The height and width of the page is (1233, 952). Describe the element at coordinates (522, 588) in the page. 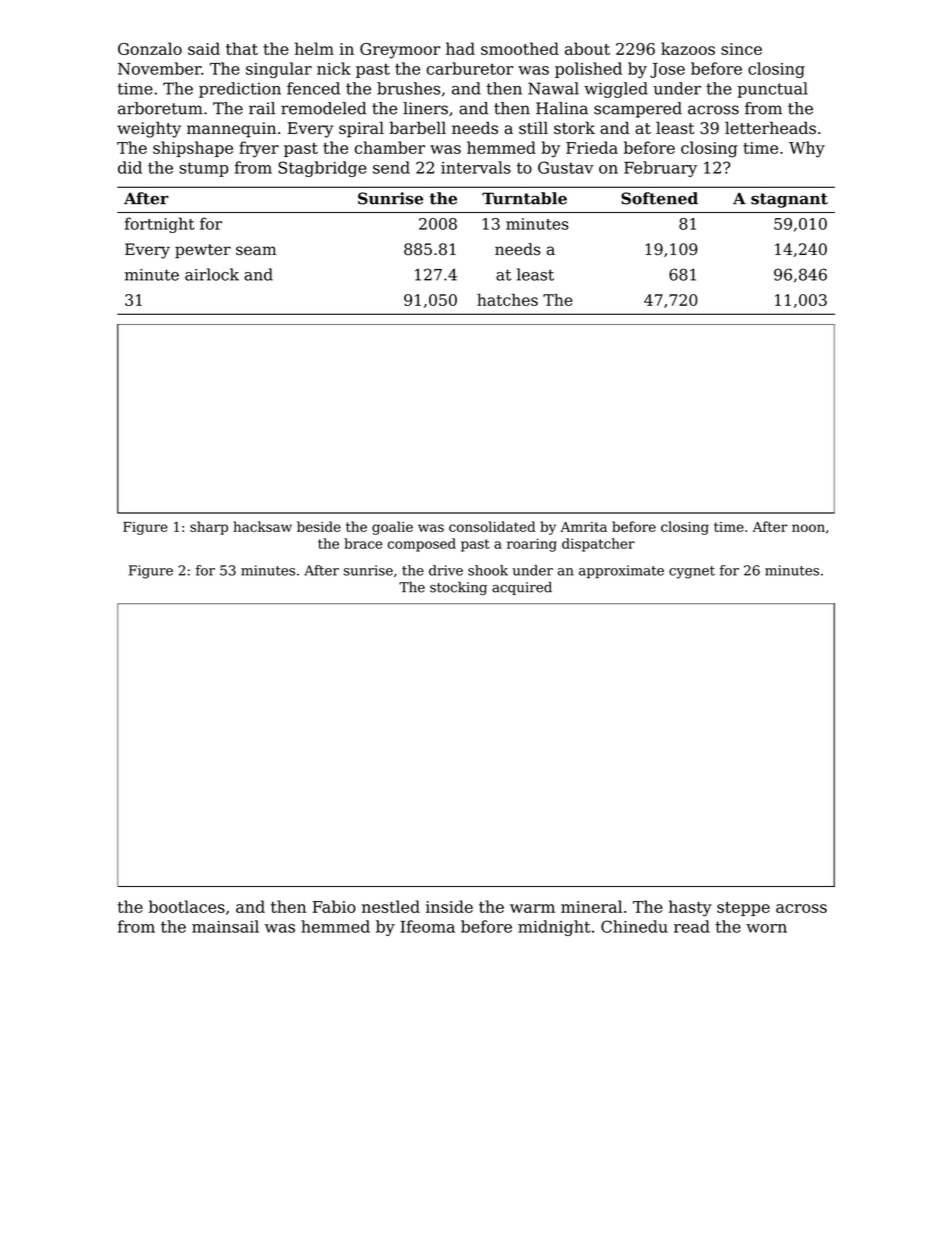

I see `acquired` at that location.
